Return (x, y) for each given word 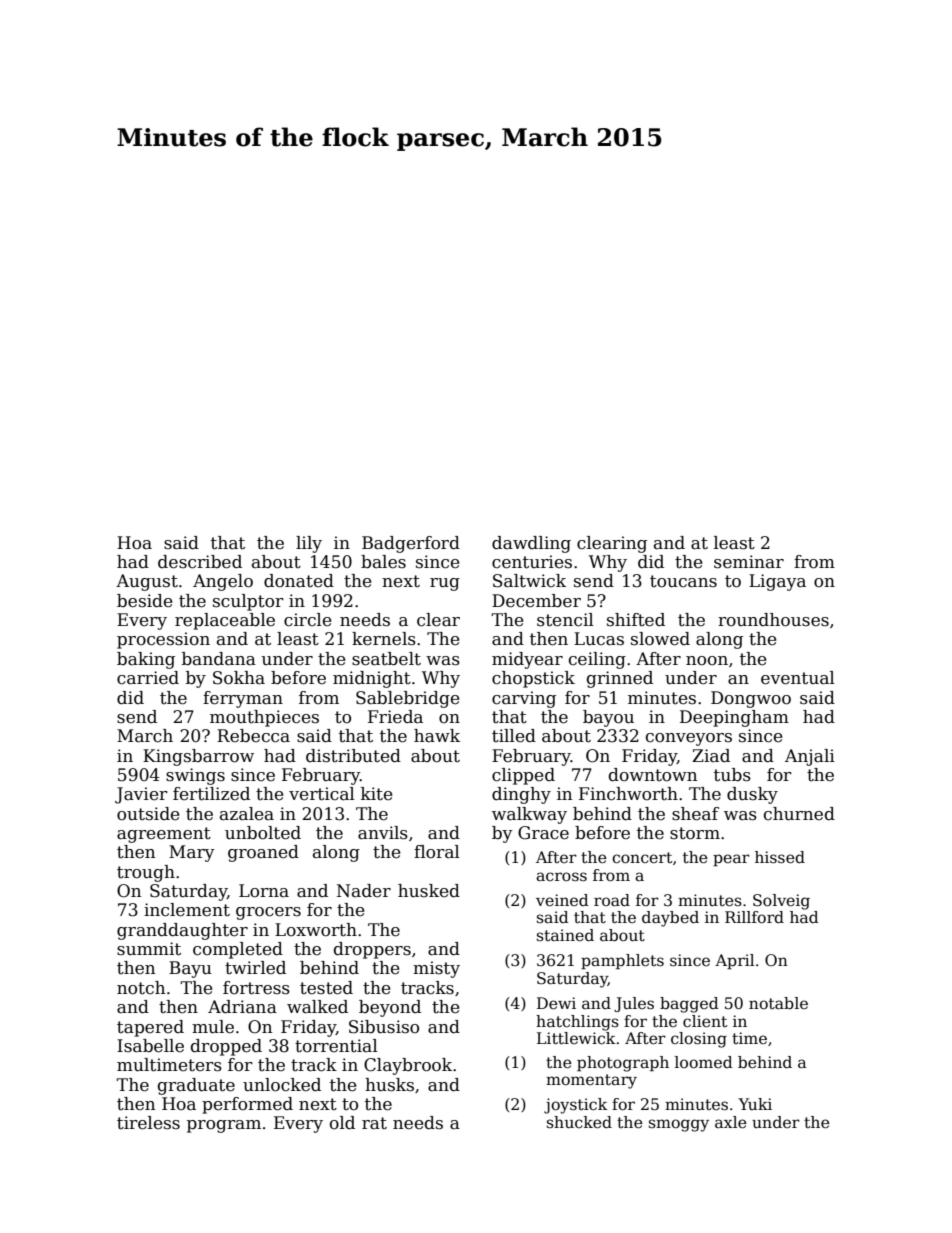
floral (437, 852)
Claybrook (408, 1066)
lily (309, 544)
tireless (148, 1123)
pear (731, 860)
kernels (384, 639)
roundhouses (773, 620)
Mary (192, 853)
